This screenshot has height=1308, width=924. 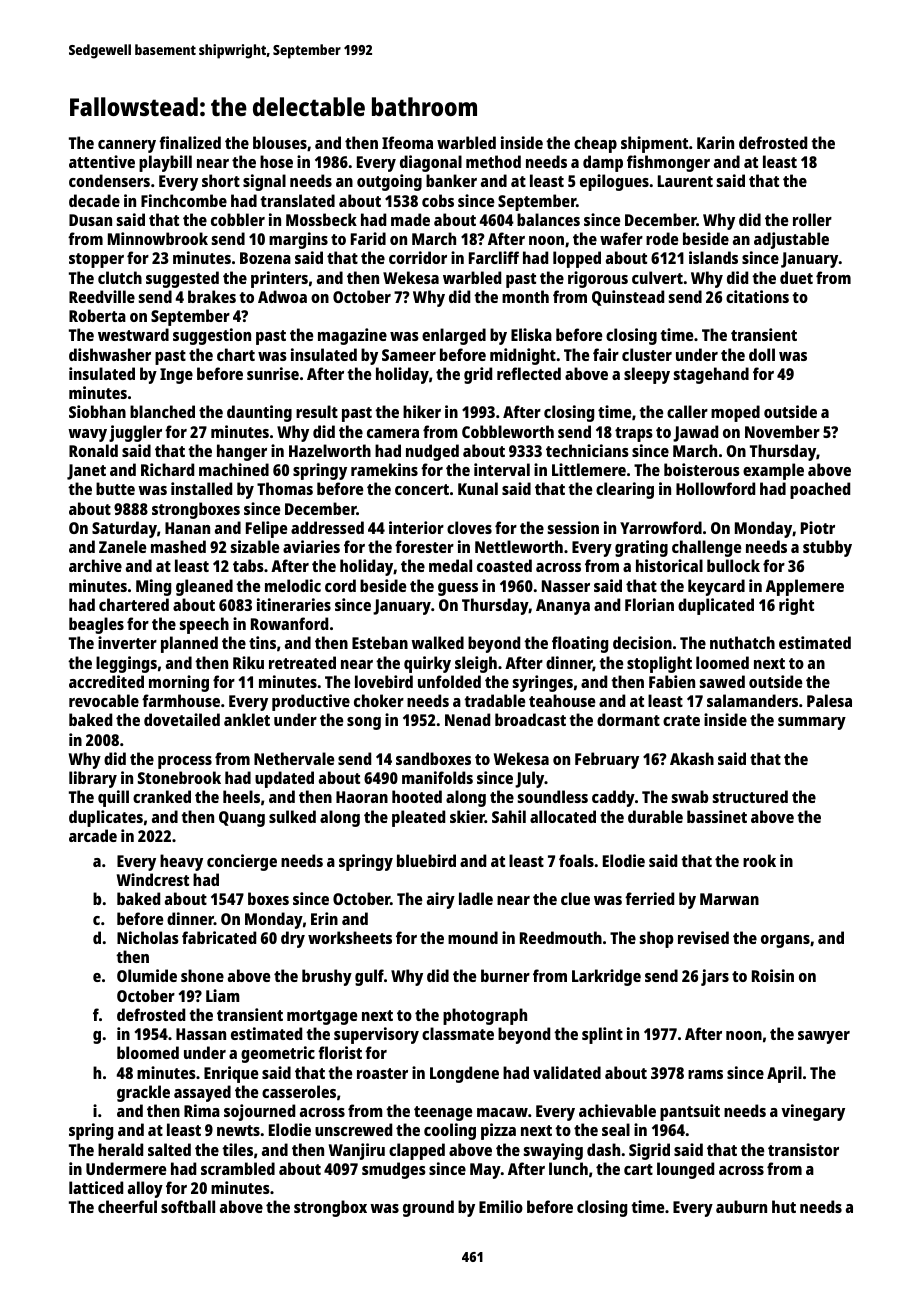 I want to click on latticed, so click(x=96, y=1187).
